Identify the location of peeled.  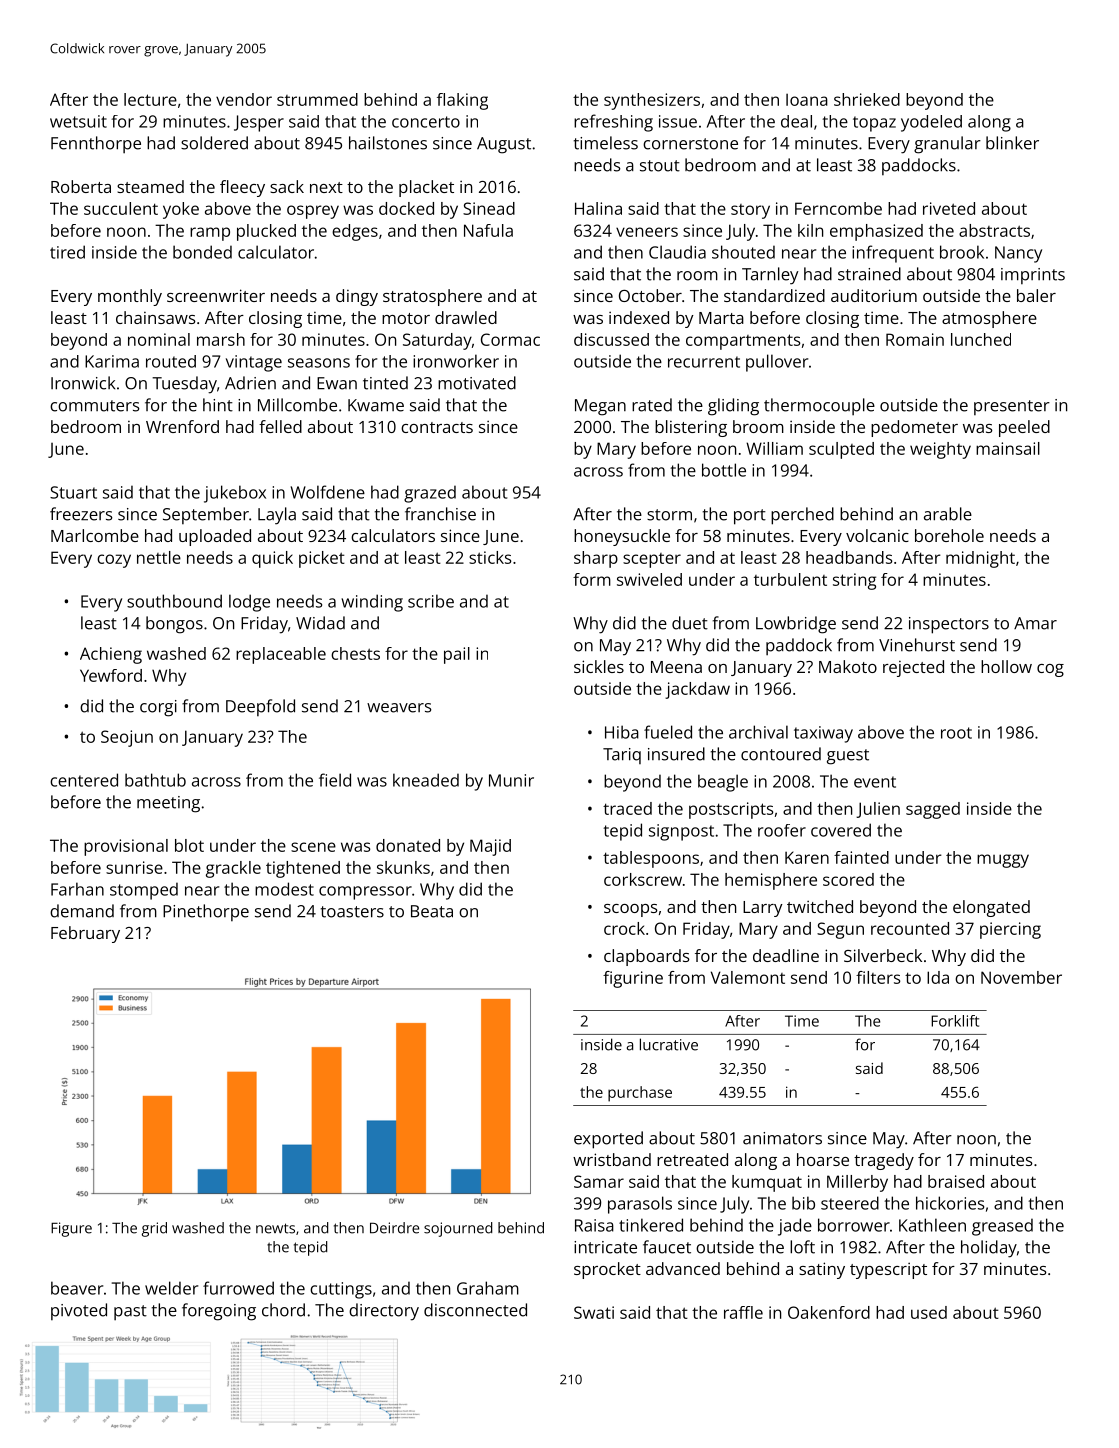
(1024, 428).
